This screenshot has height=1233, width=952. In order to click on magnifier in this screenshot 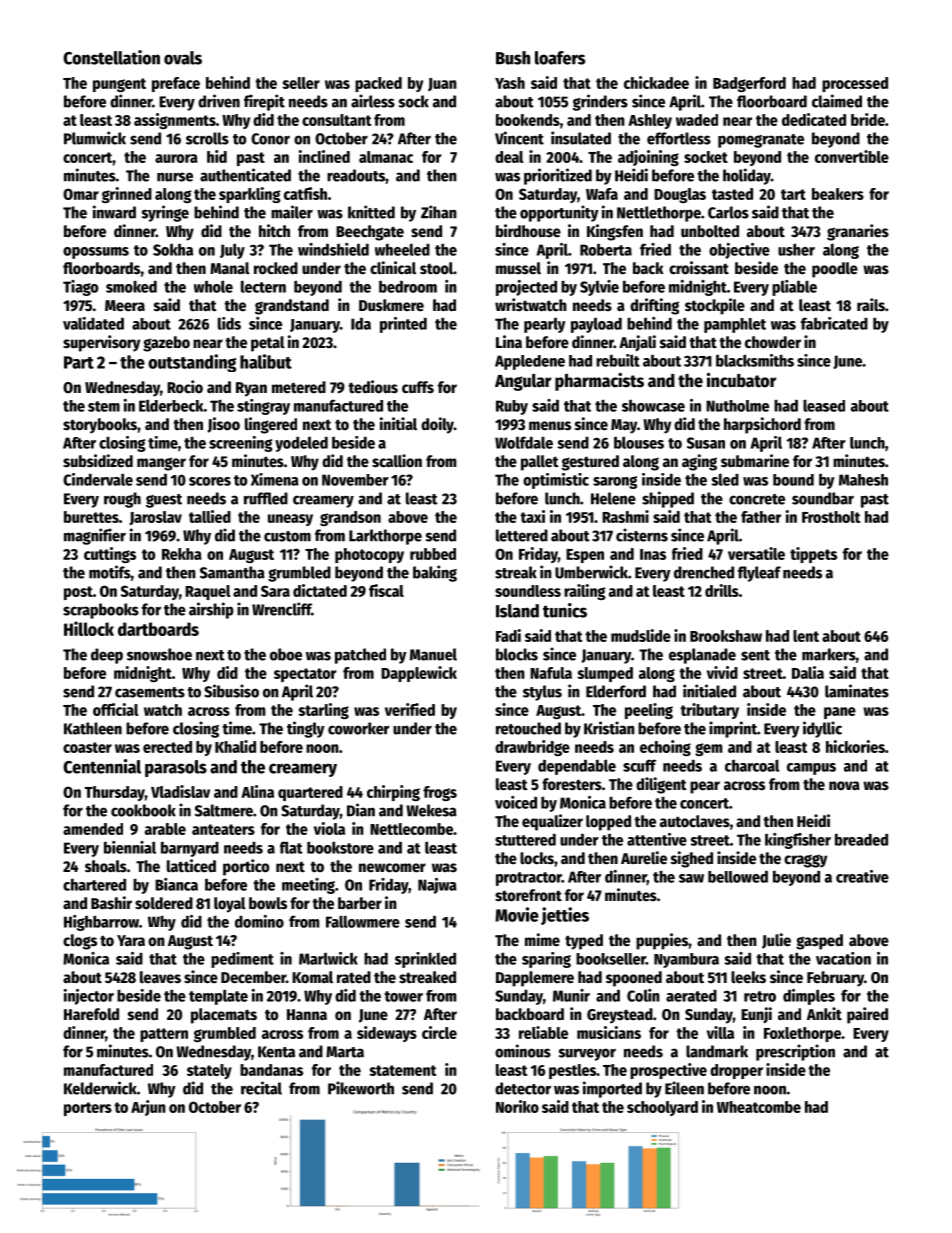, I will do `click(95, 536)`.
